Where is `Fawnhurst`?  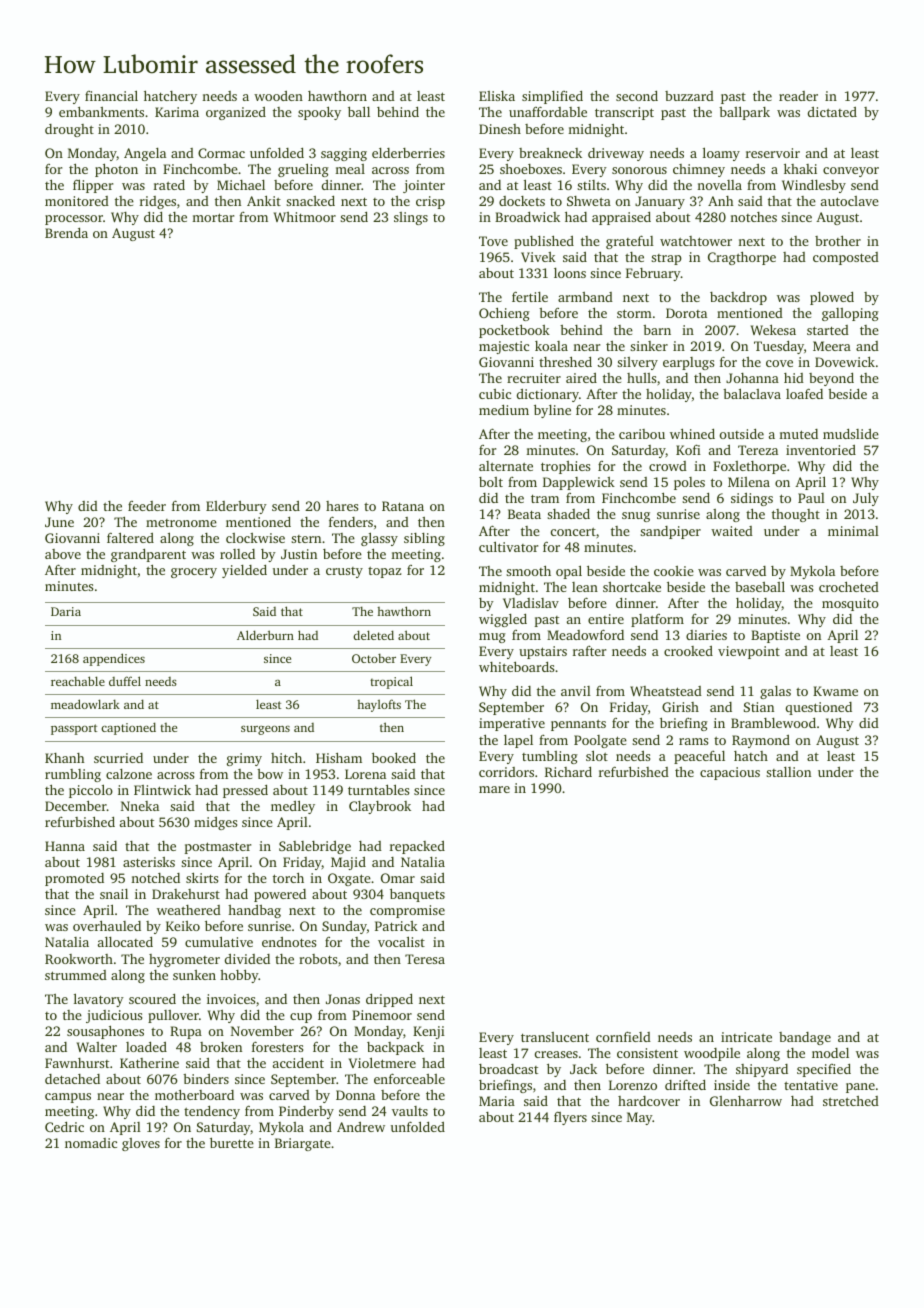
Fawnhurst is located at coordinates (77, 1063).
